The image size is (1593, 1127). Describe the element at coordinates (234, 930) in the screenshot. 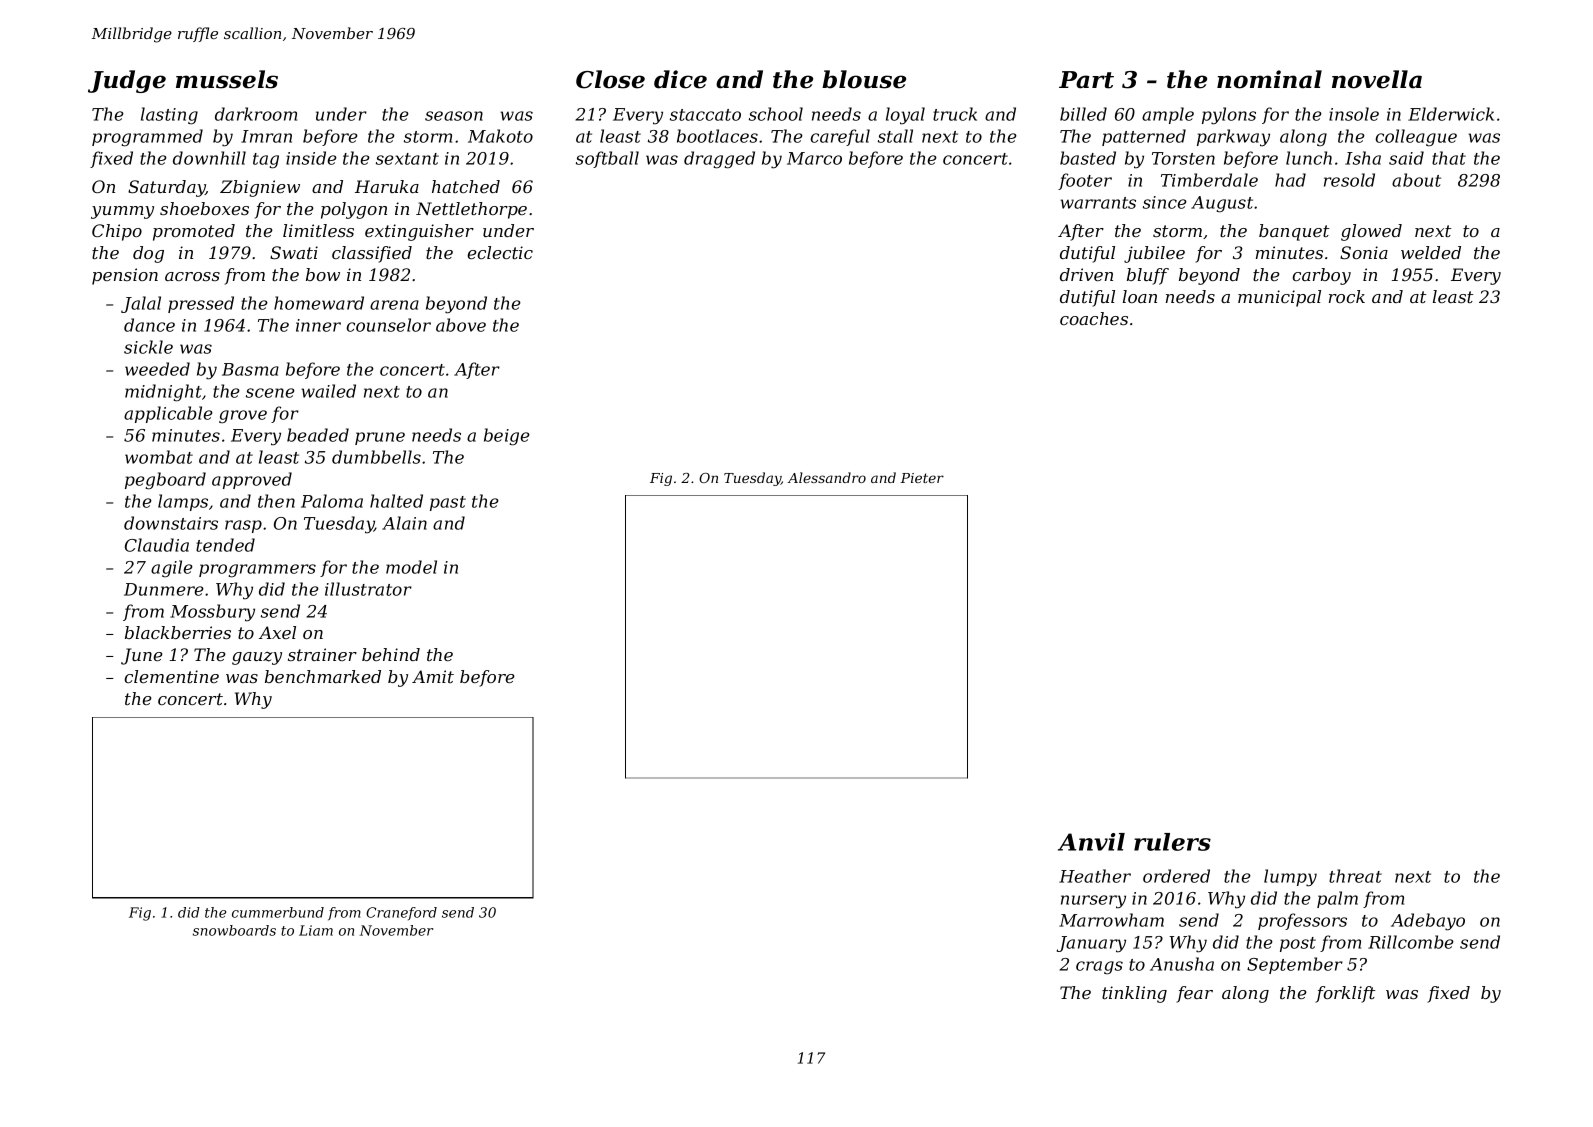

I see `snowboards` at that location.
